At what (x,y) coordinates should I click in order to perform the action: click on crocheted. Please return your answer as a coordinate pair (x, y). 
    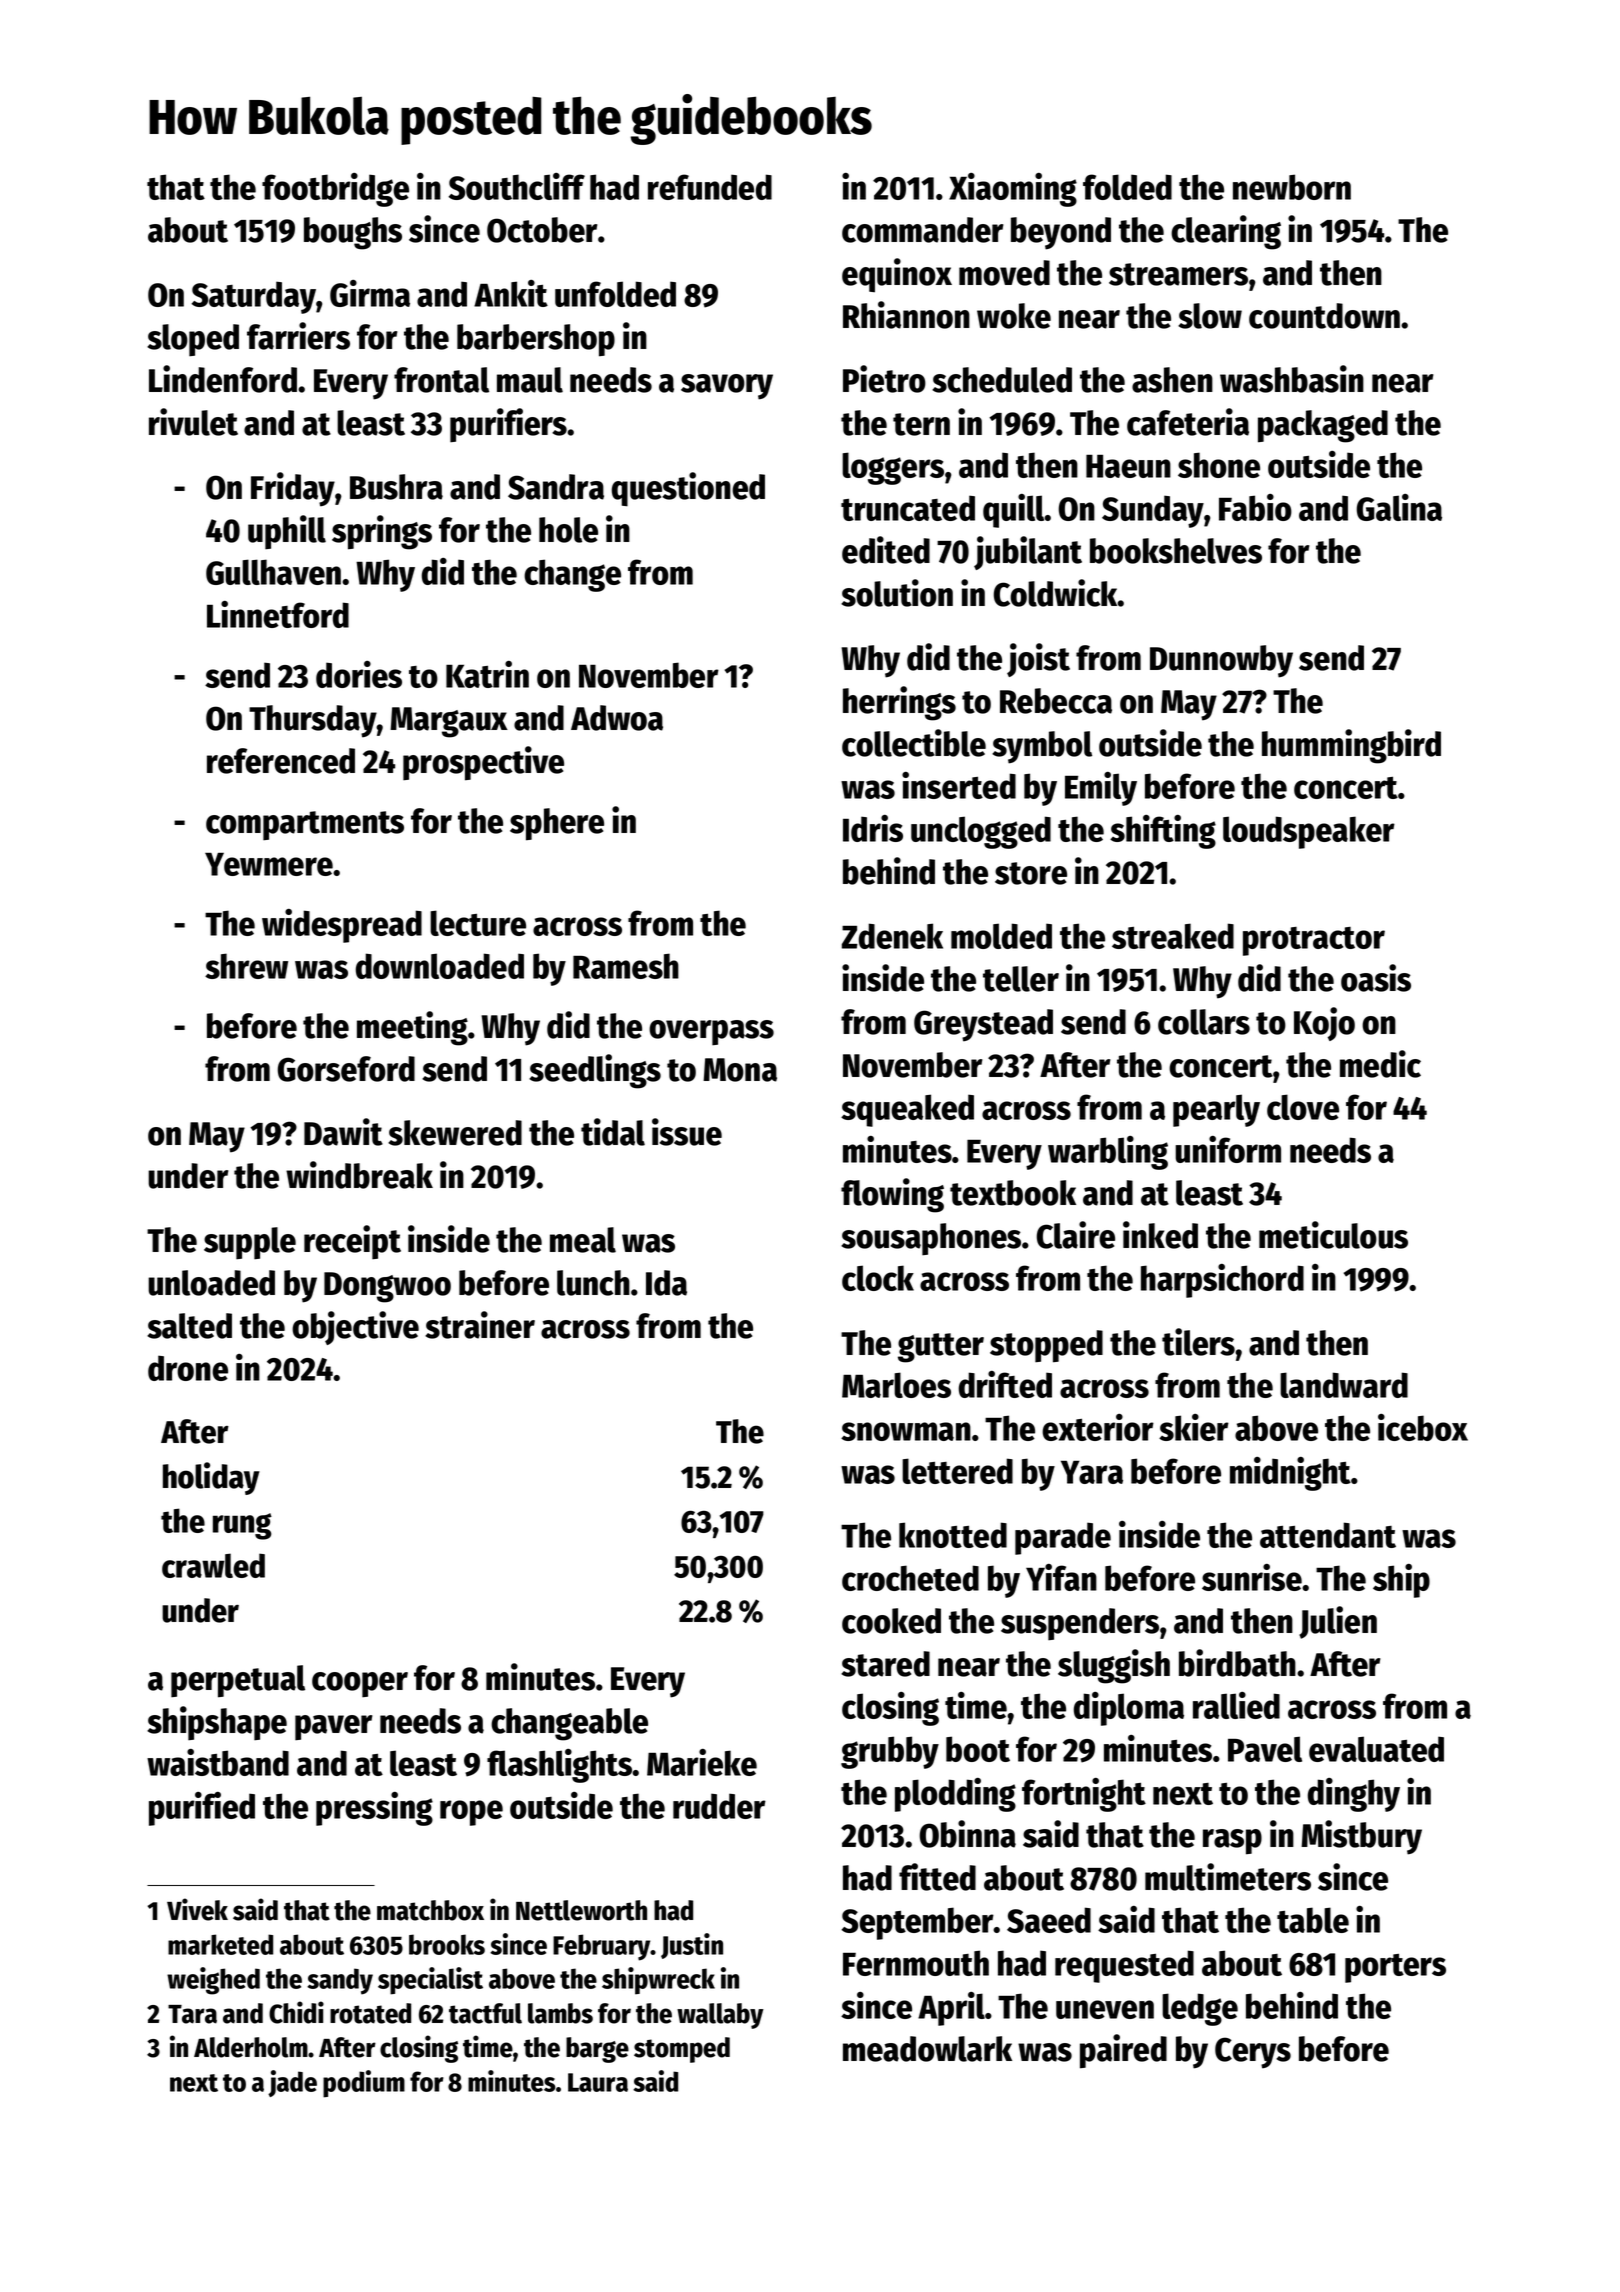
    Looking at the image, I should click on (910, 1578).
